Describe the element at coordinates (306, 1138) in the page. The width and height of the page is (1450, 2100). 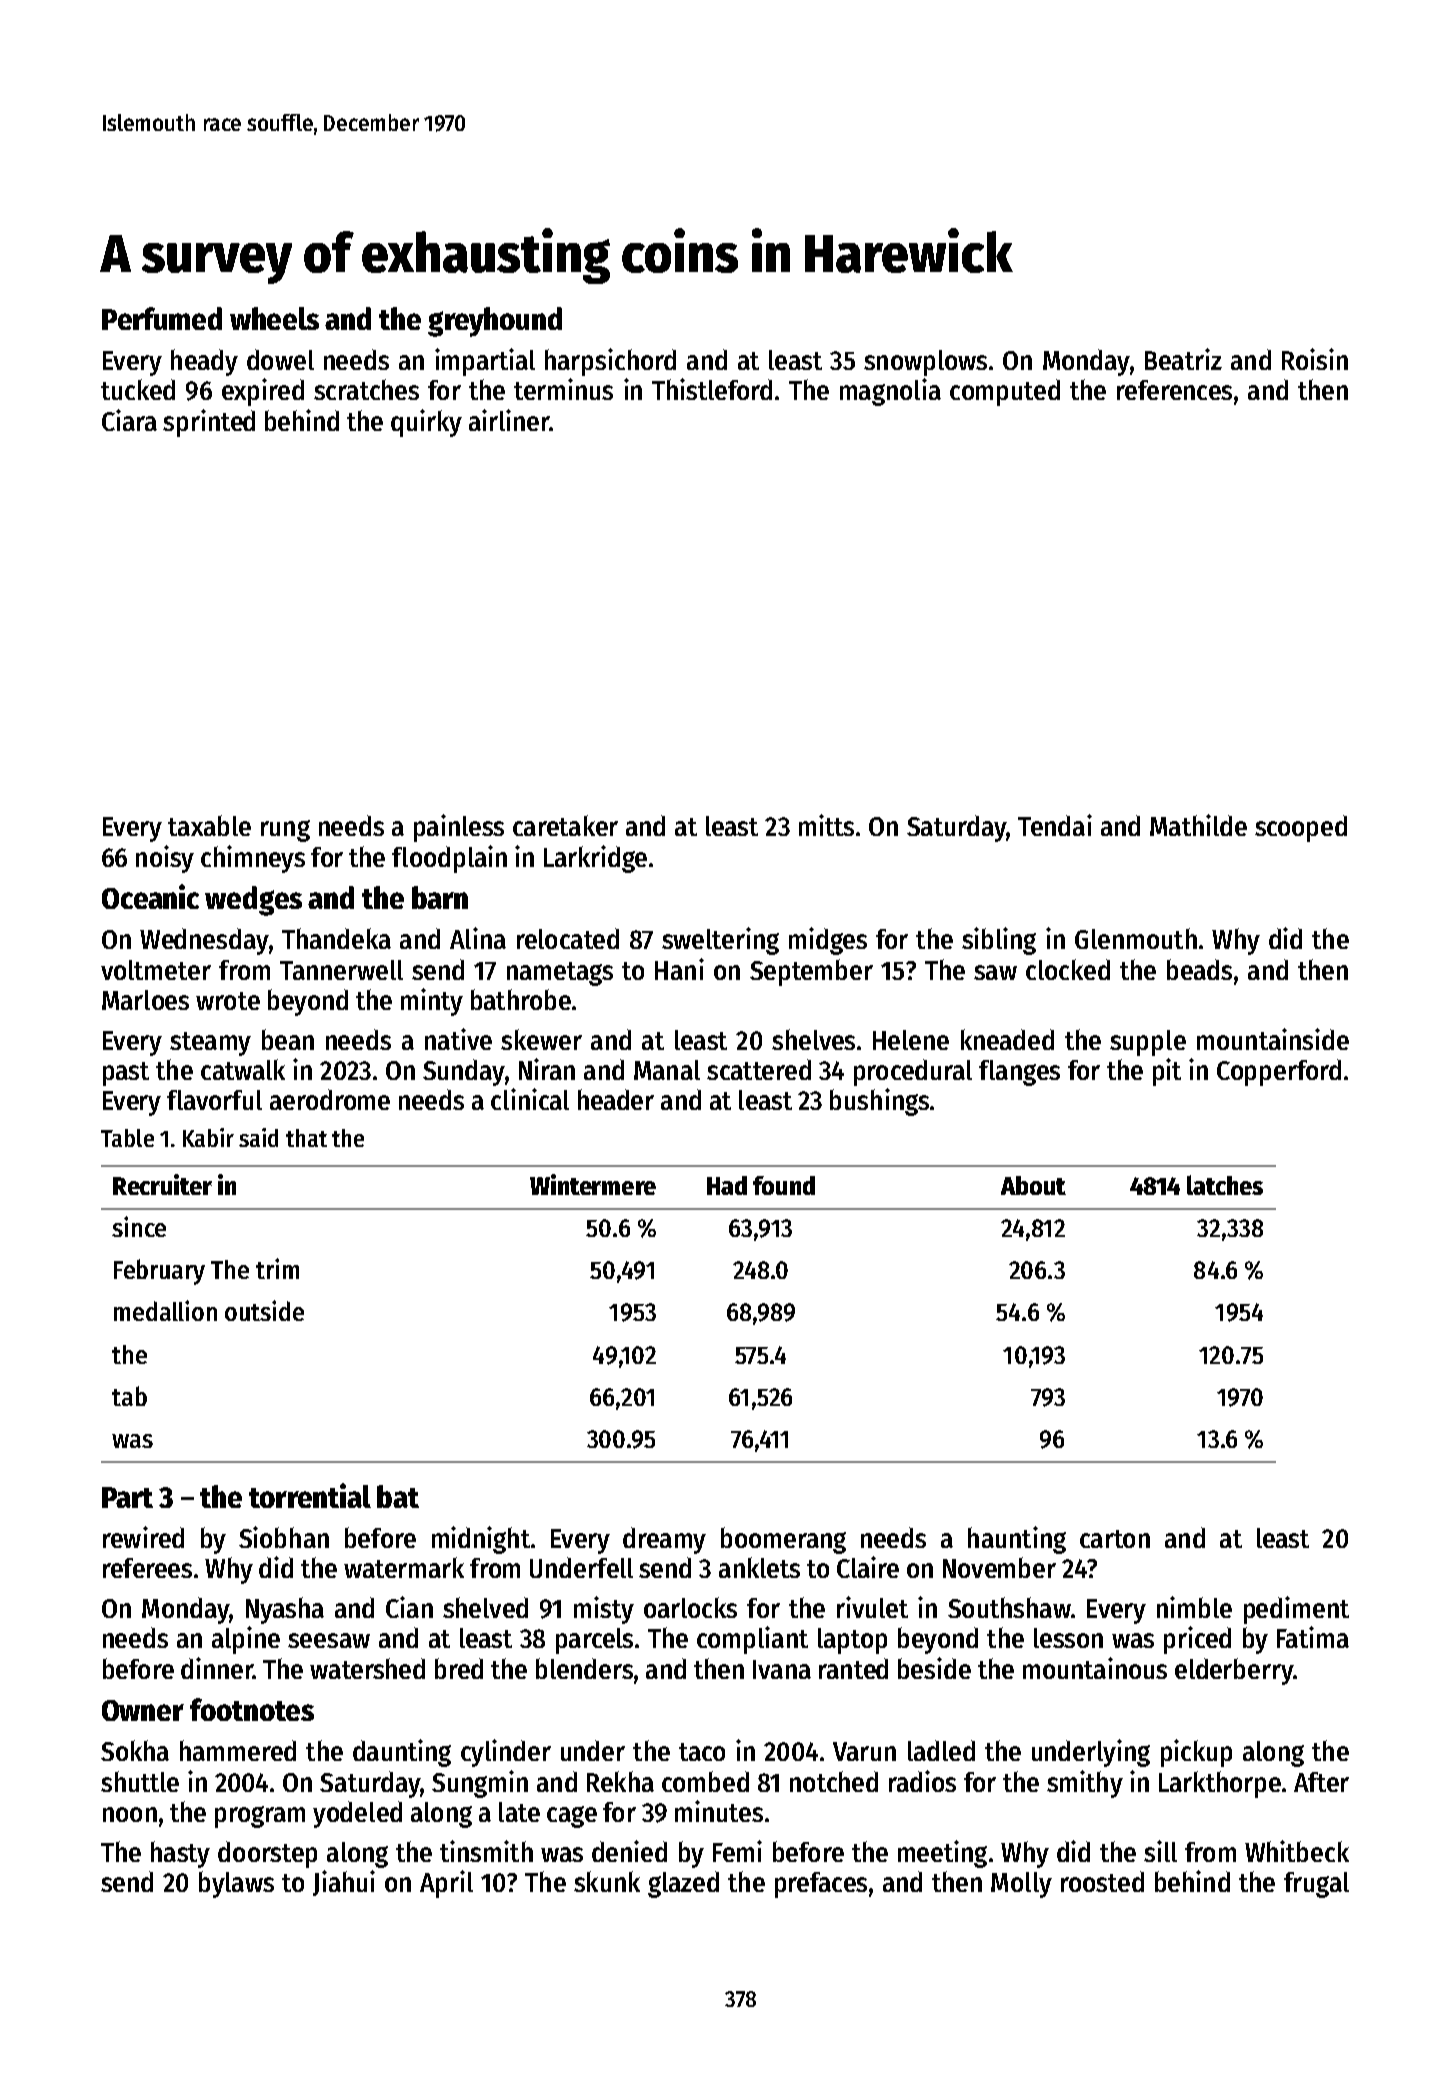
I see `that` at that location.
